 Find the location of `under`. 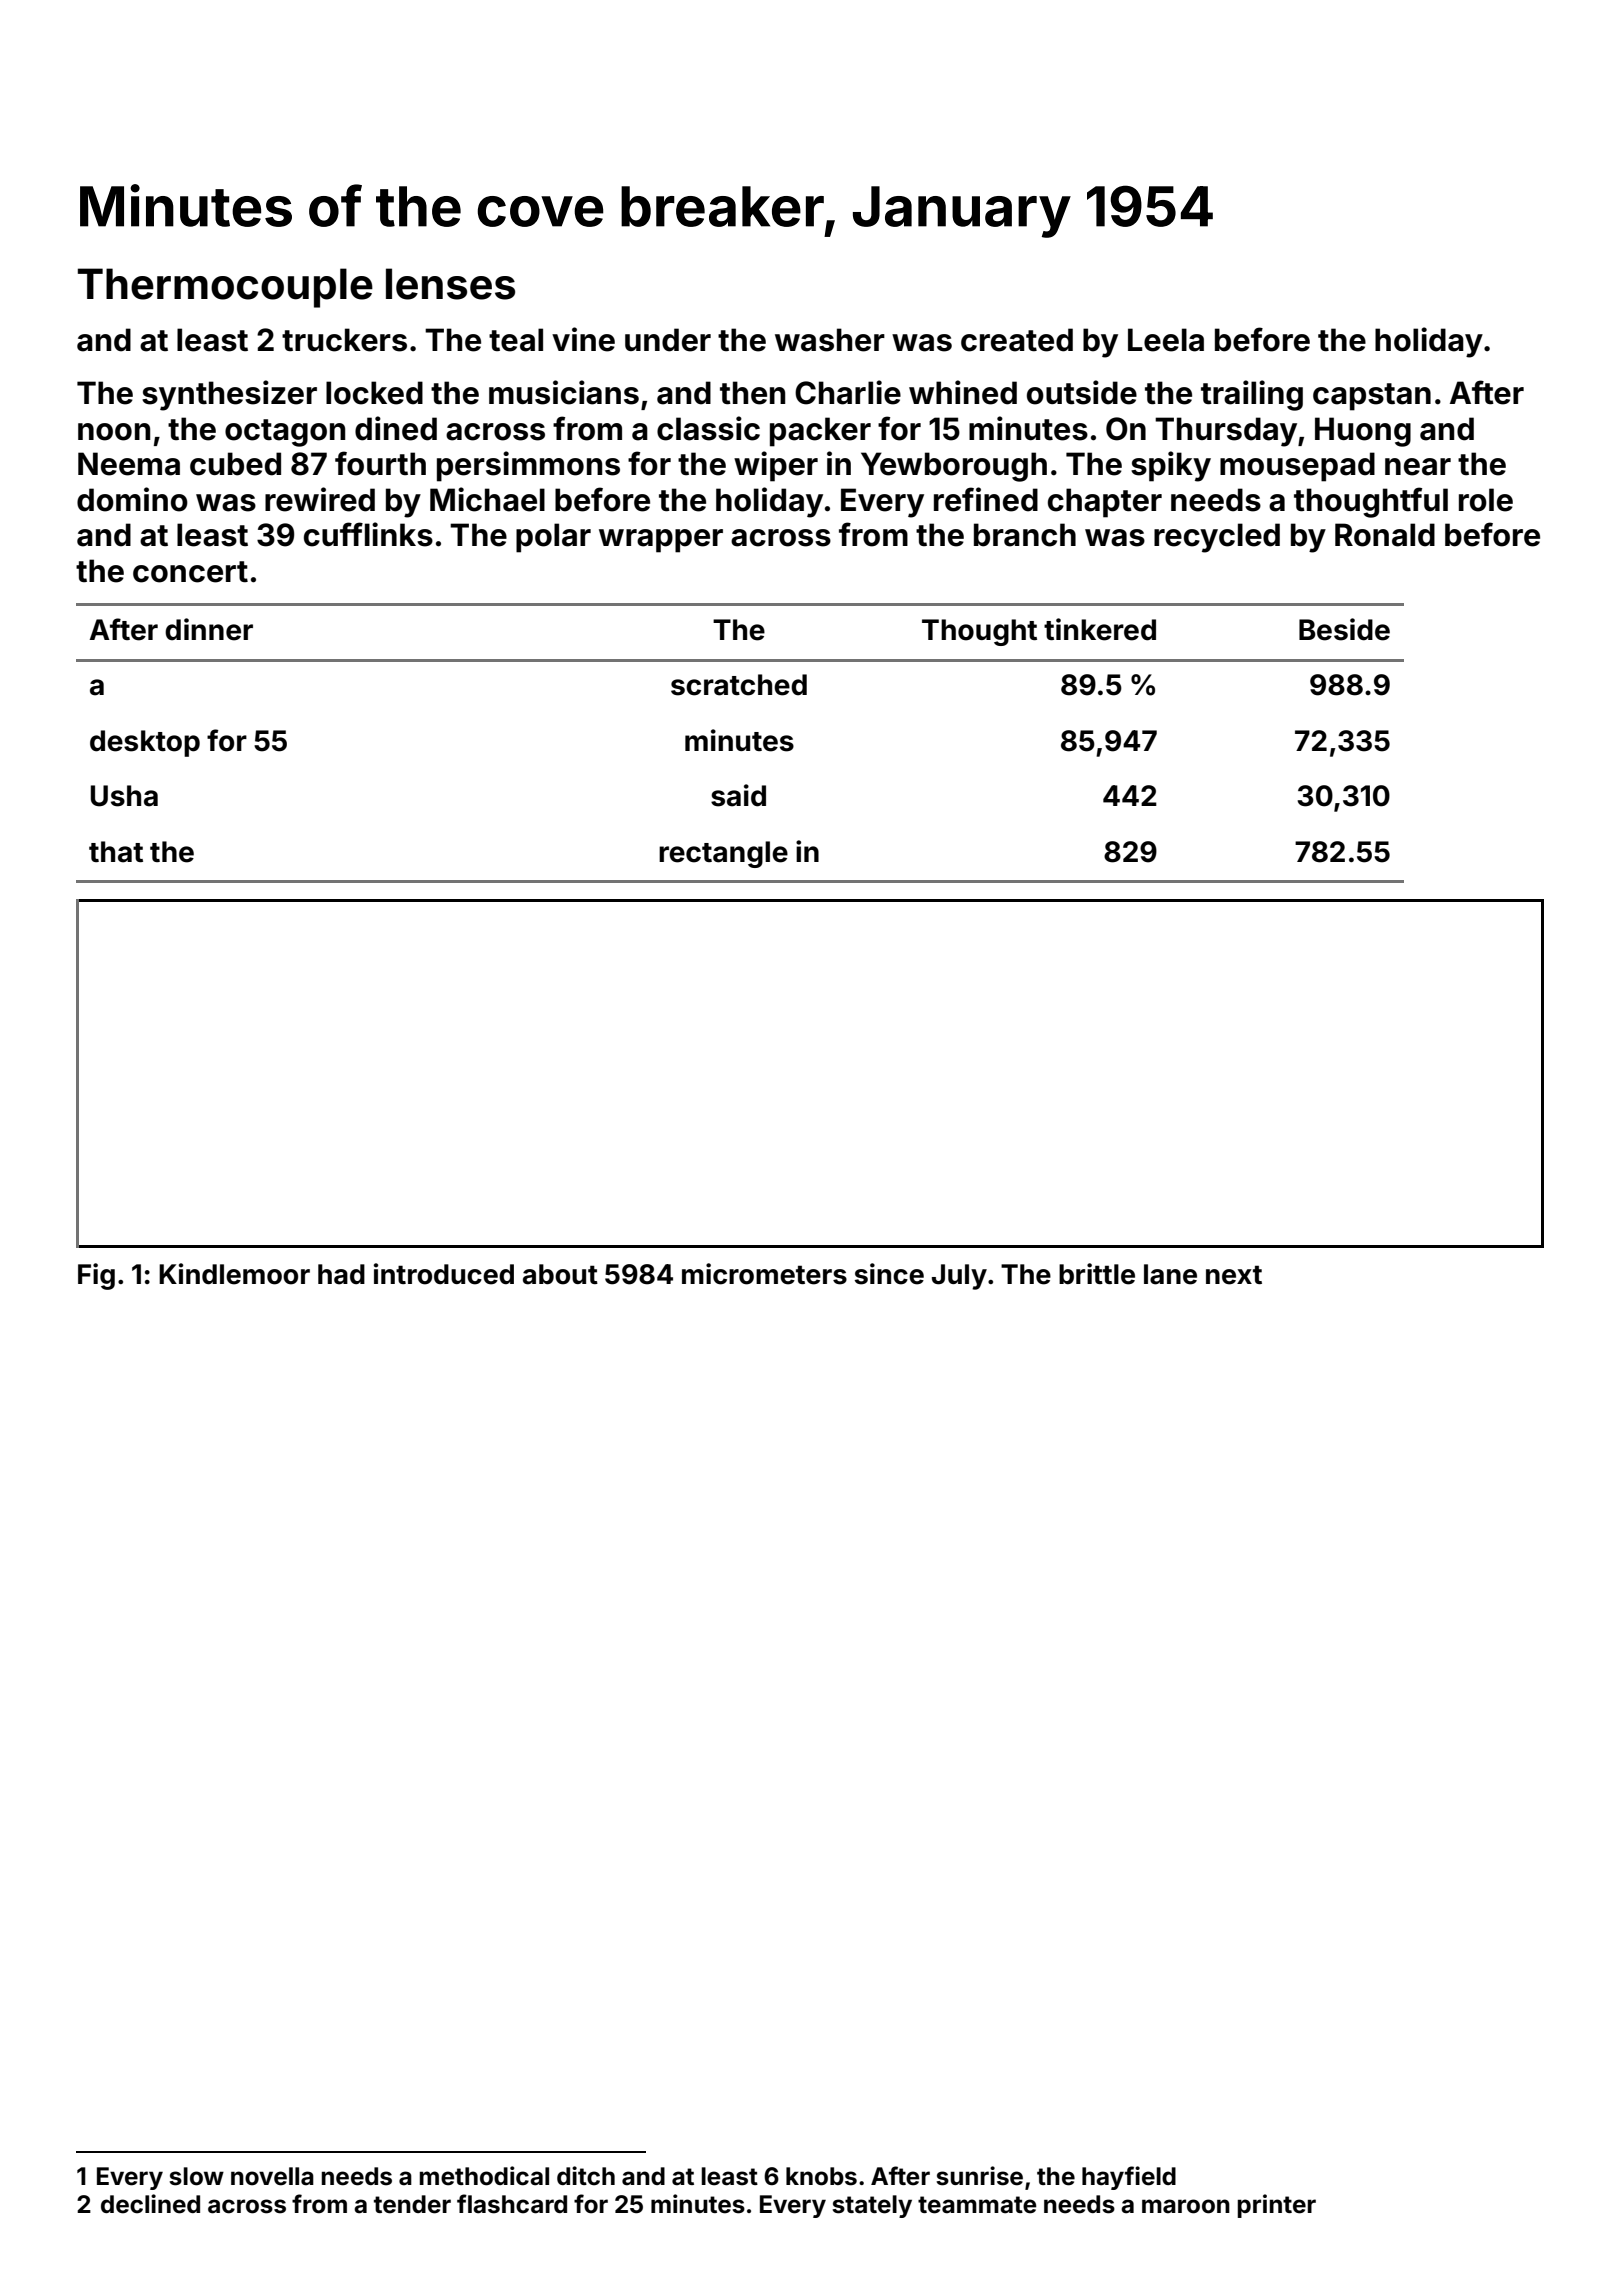

under is located at coordinates (668, 340).
